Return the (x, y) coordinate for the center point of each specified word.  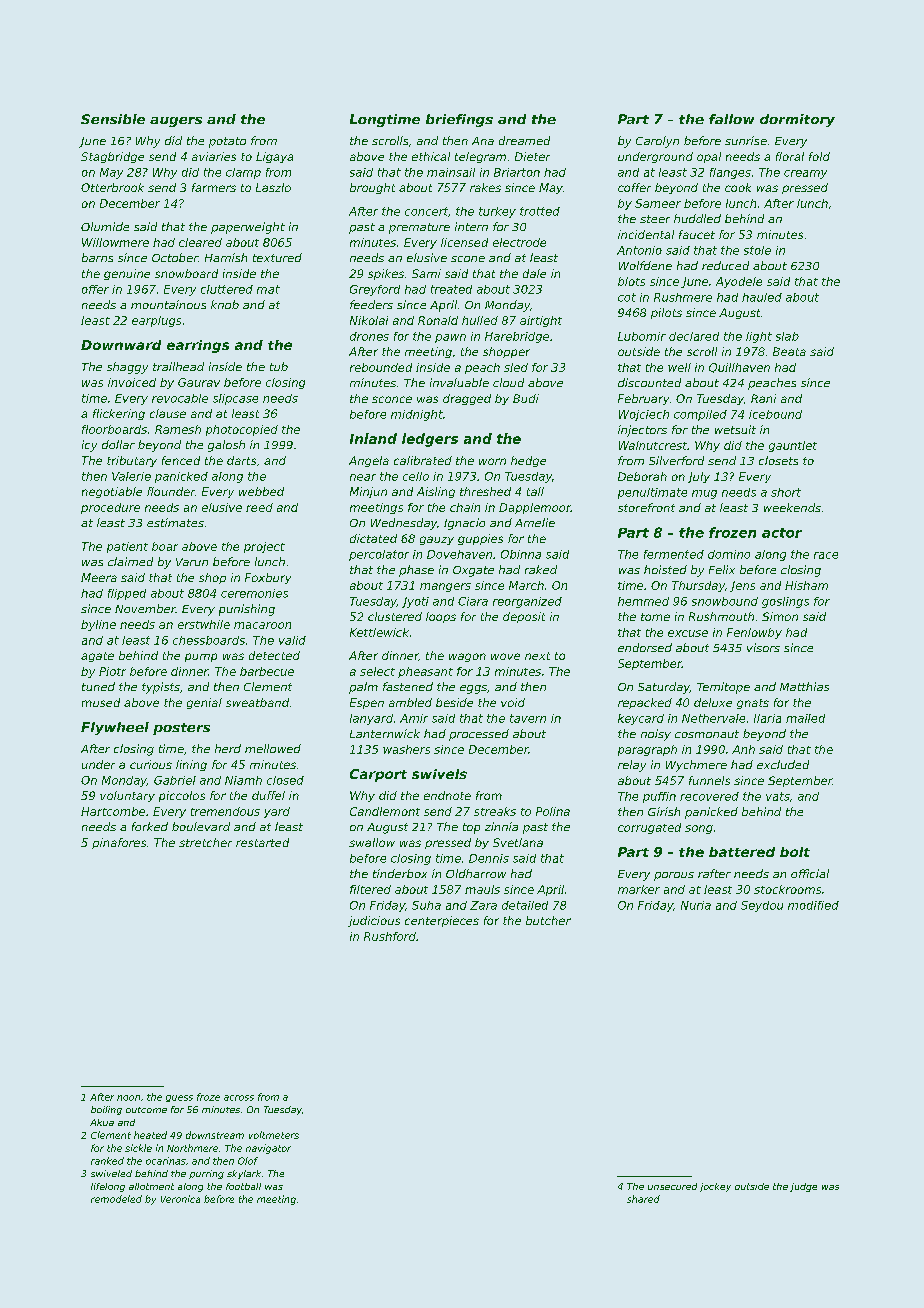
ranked (107, 1161)
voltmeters (274, 1135)
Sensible (113, 119)
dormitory (797, 120)
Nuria (696, 905)
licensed (464, 242)
